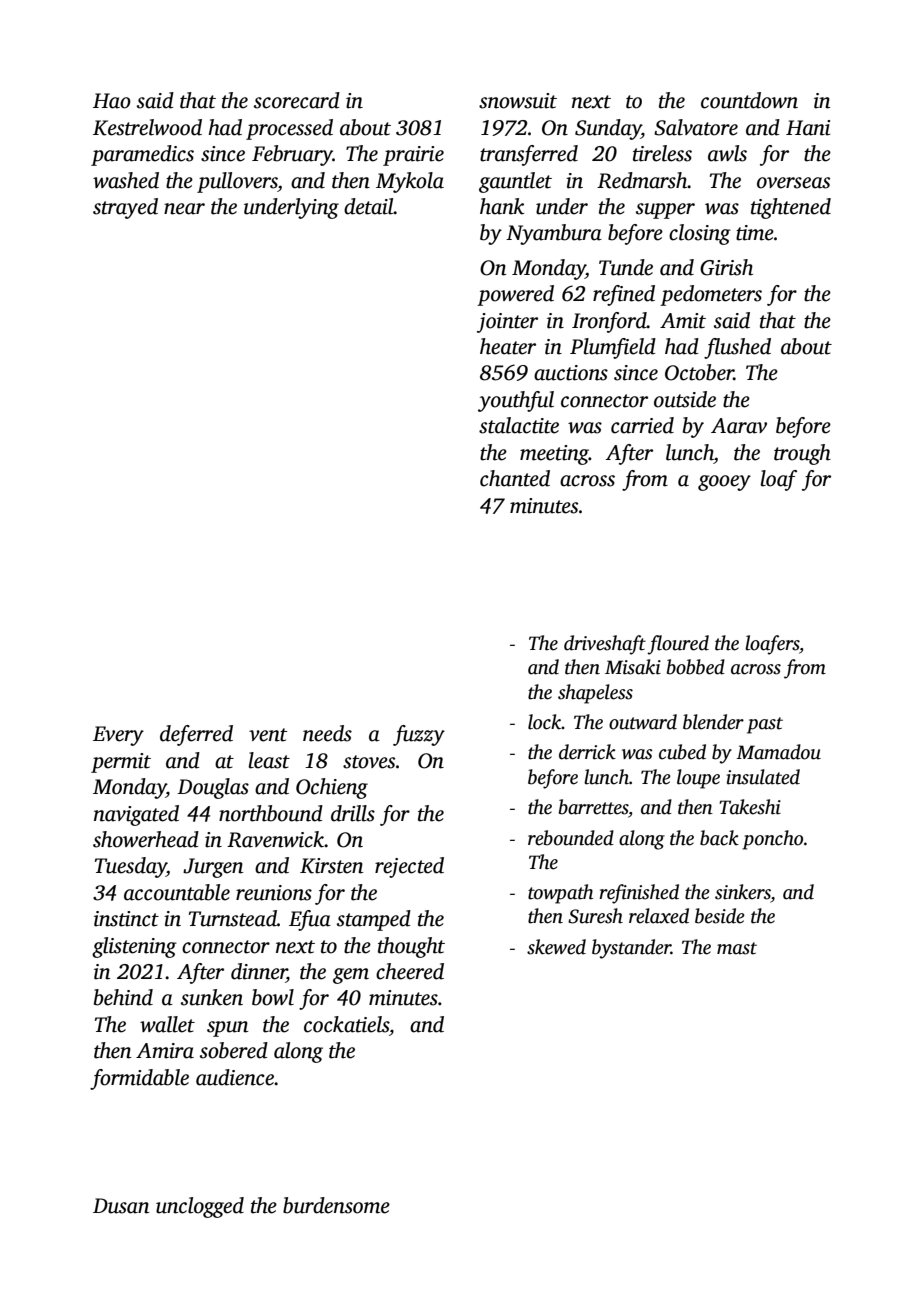 The height and width of the screenshot is (1311, 924). What do you see at coordinates (411, 947) in the screenshot?
I see `thought` at bounding box center [411, 947].
